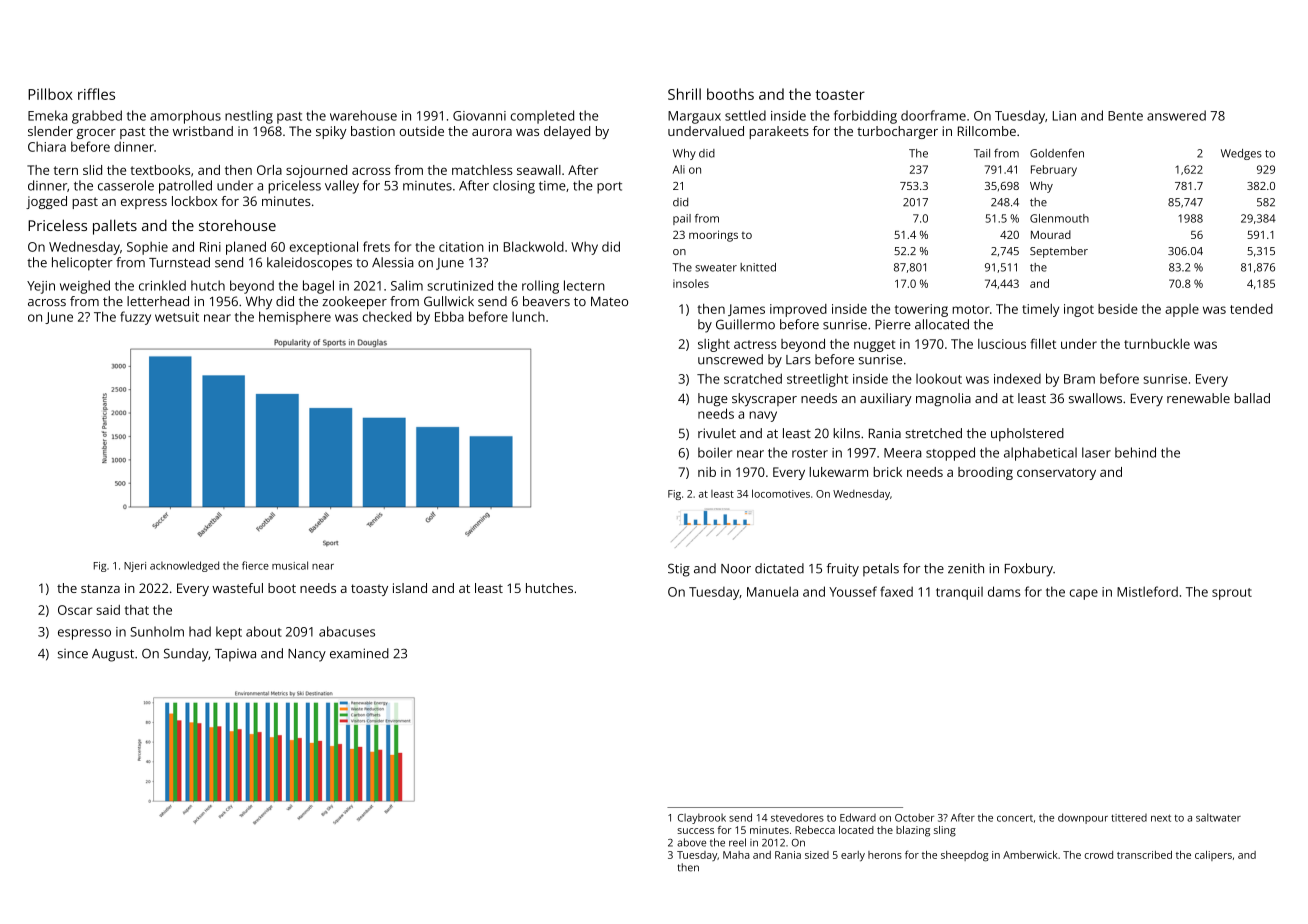 The height and width of the screenshot is (924, 1308). What do you see at coordinates (702, 818) in the screenshot?
I see `Claybrook` at bounding box center [702, 818].
